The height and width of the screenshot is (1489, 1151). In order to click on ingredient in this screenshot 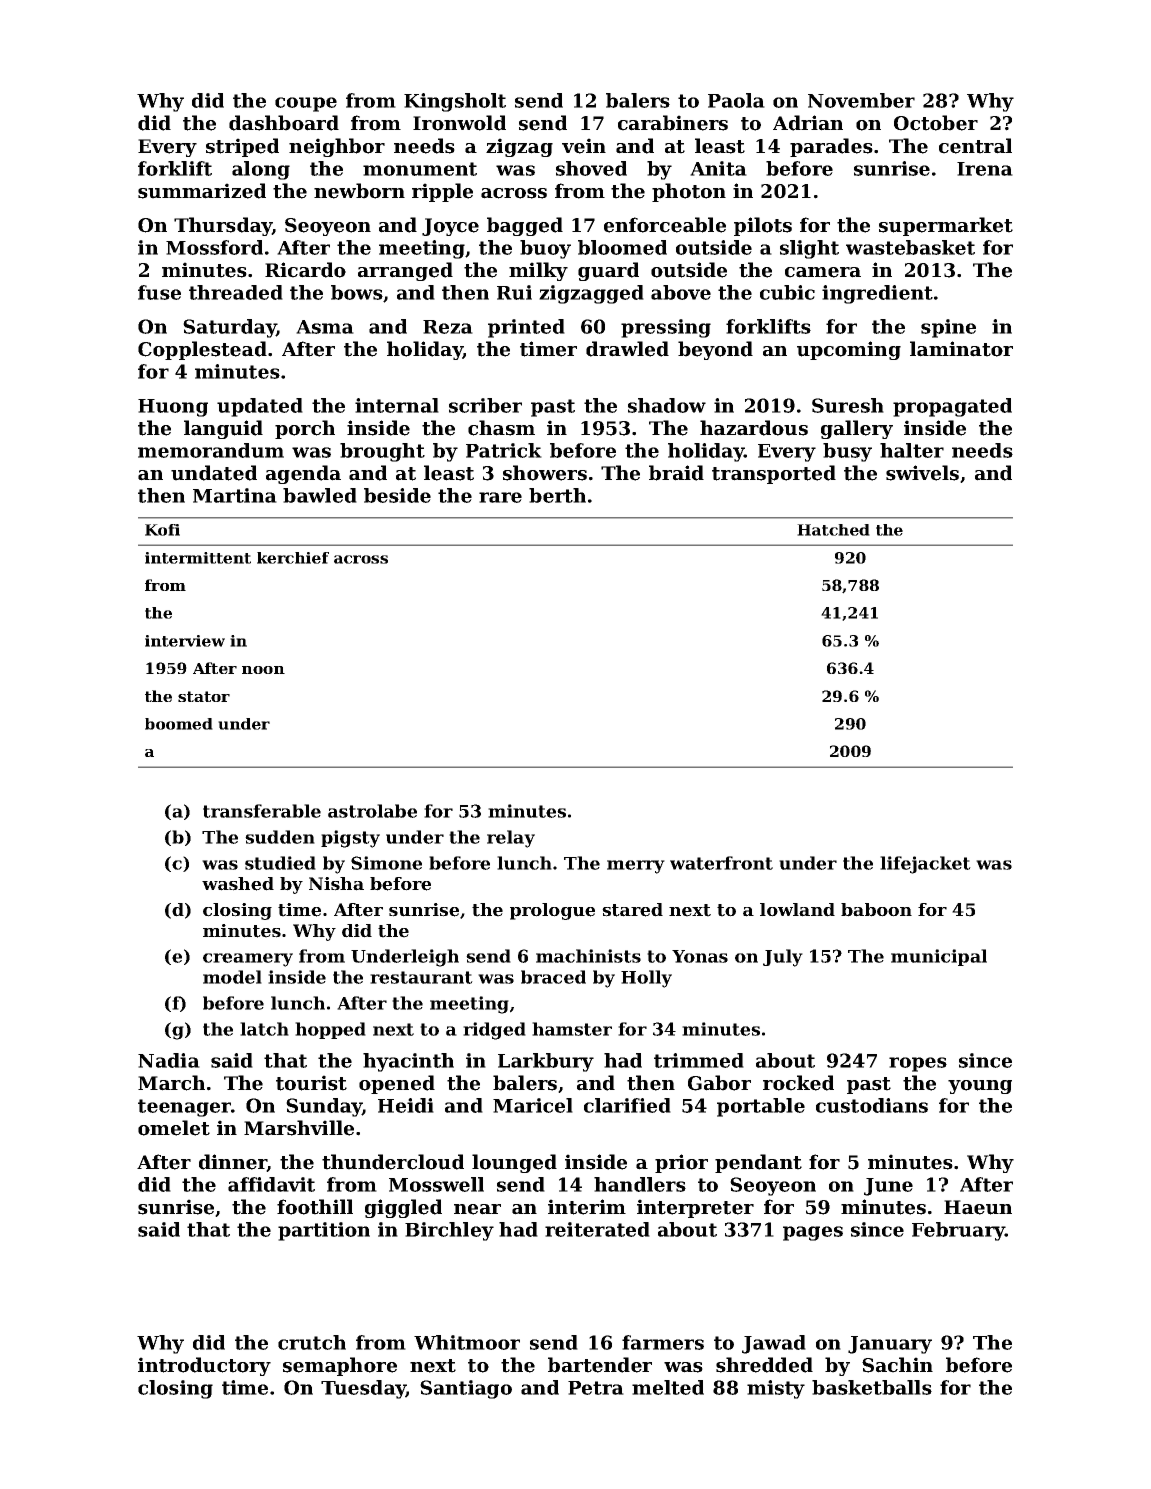, I will do `click(877, 294)`.
